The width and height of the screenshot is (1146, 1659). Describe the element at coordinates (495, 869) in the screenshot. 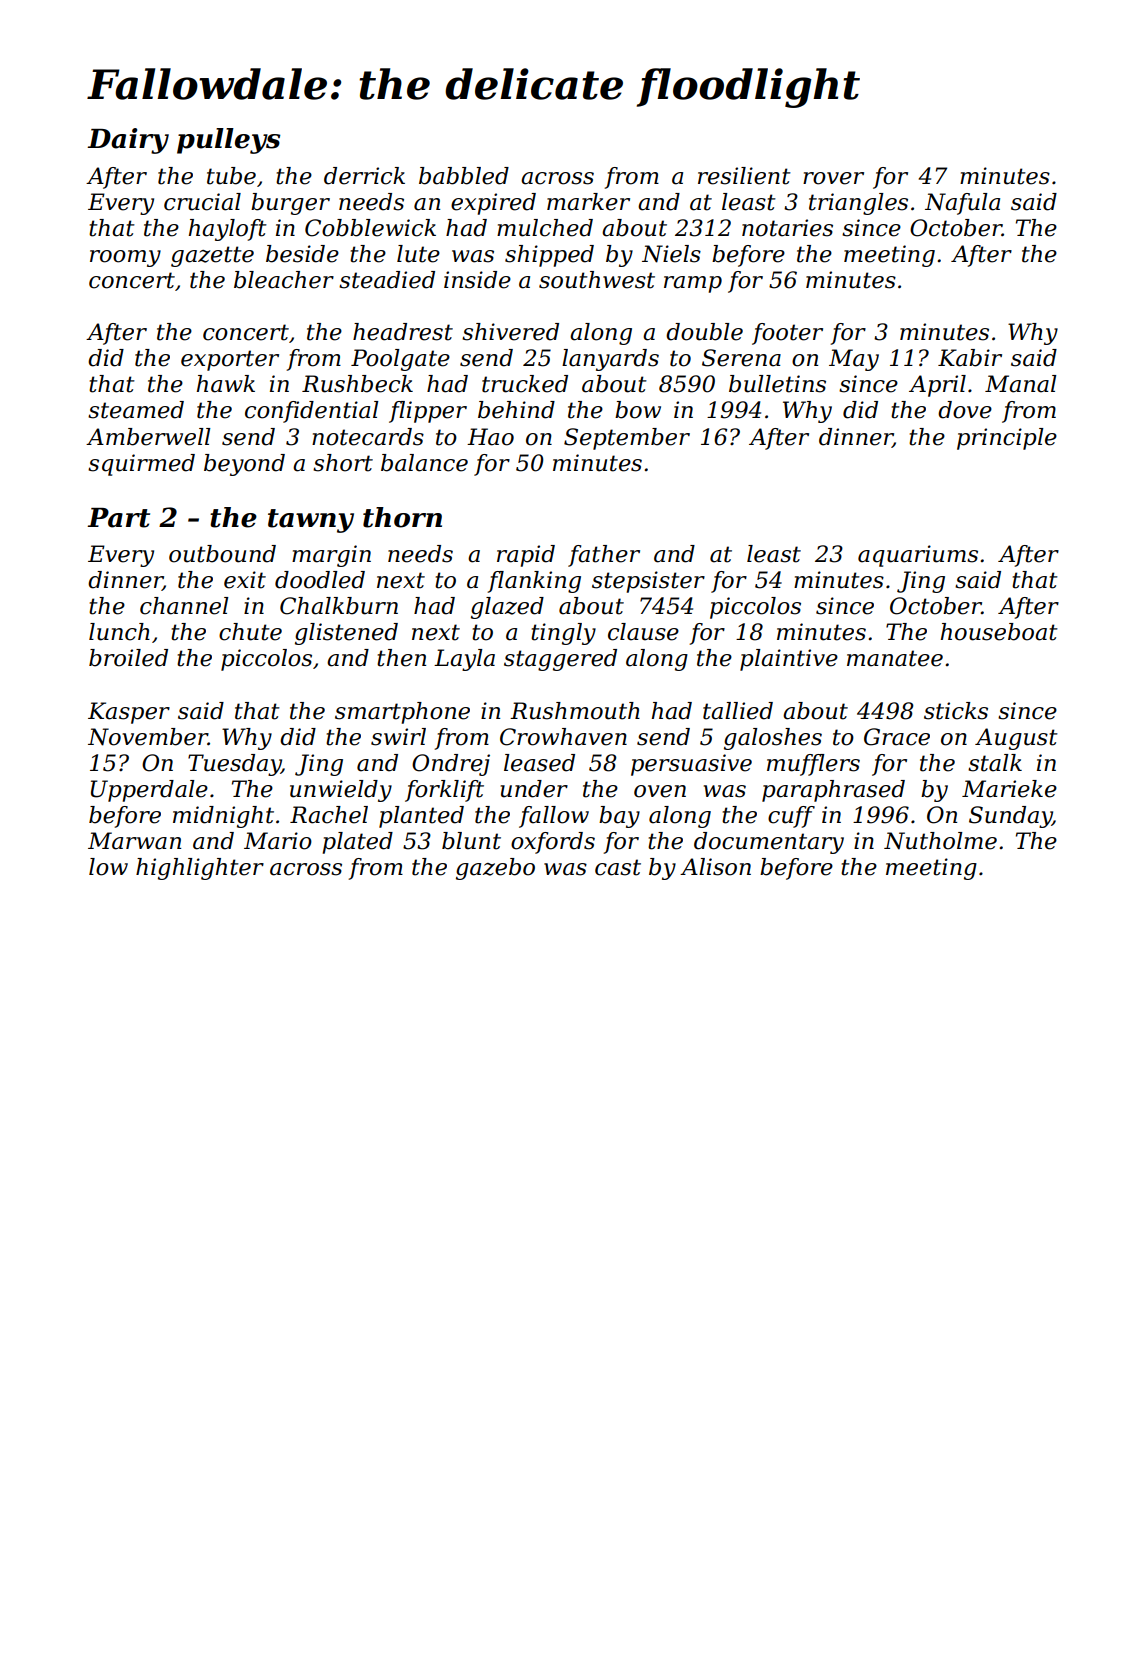

I see `gazebo` at that location.
